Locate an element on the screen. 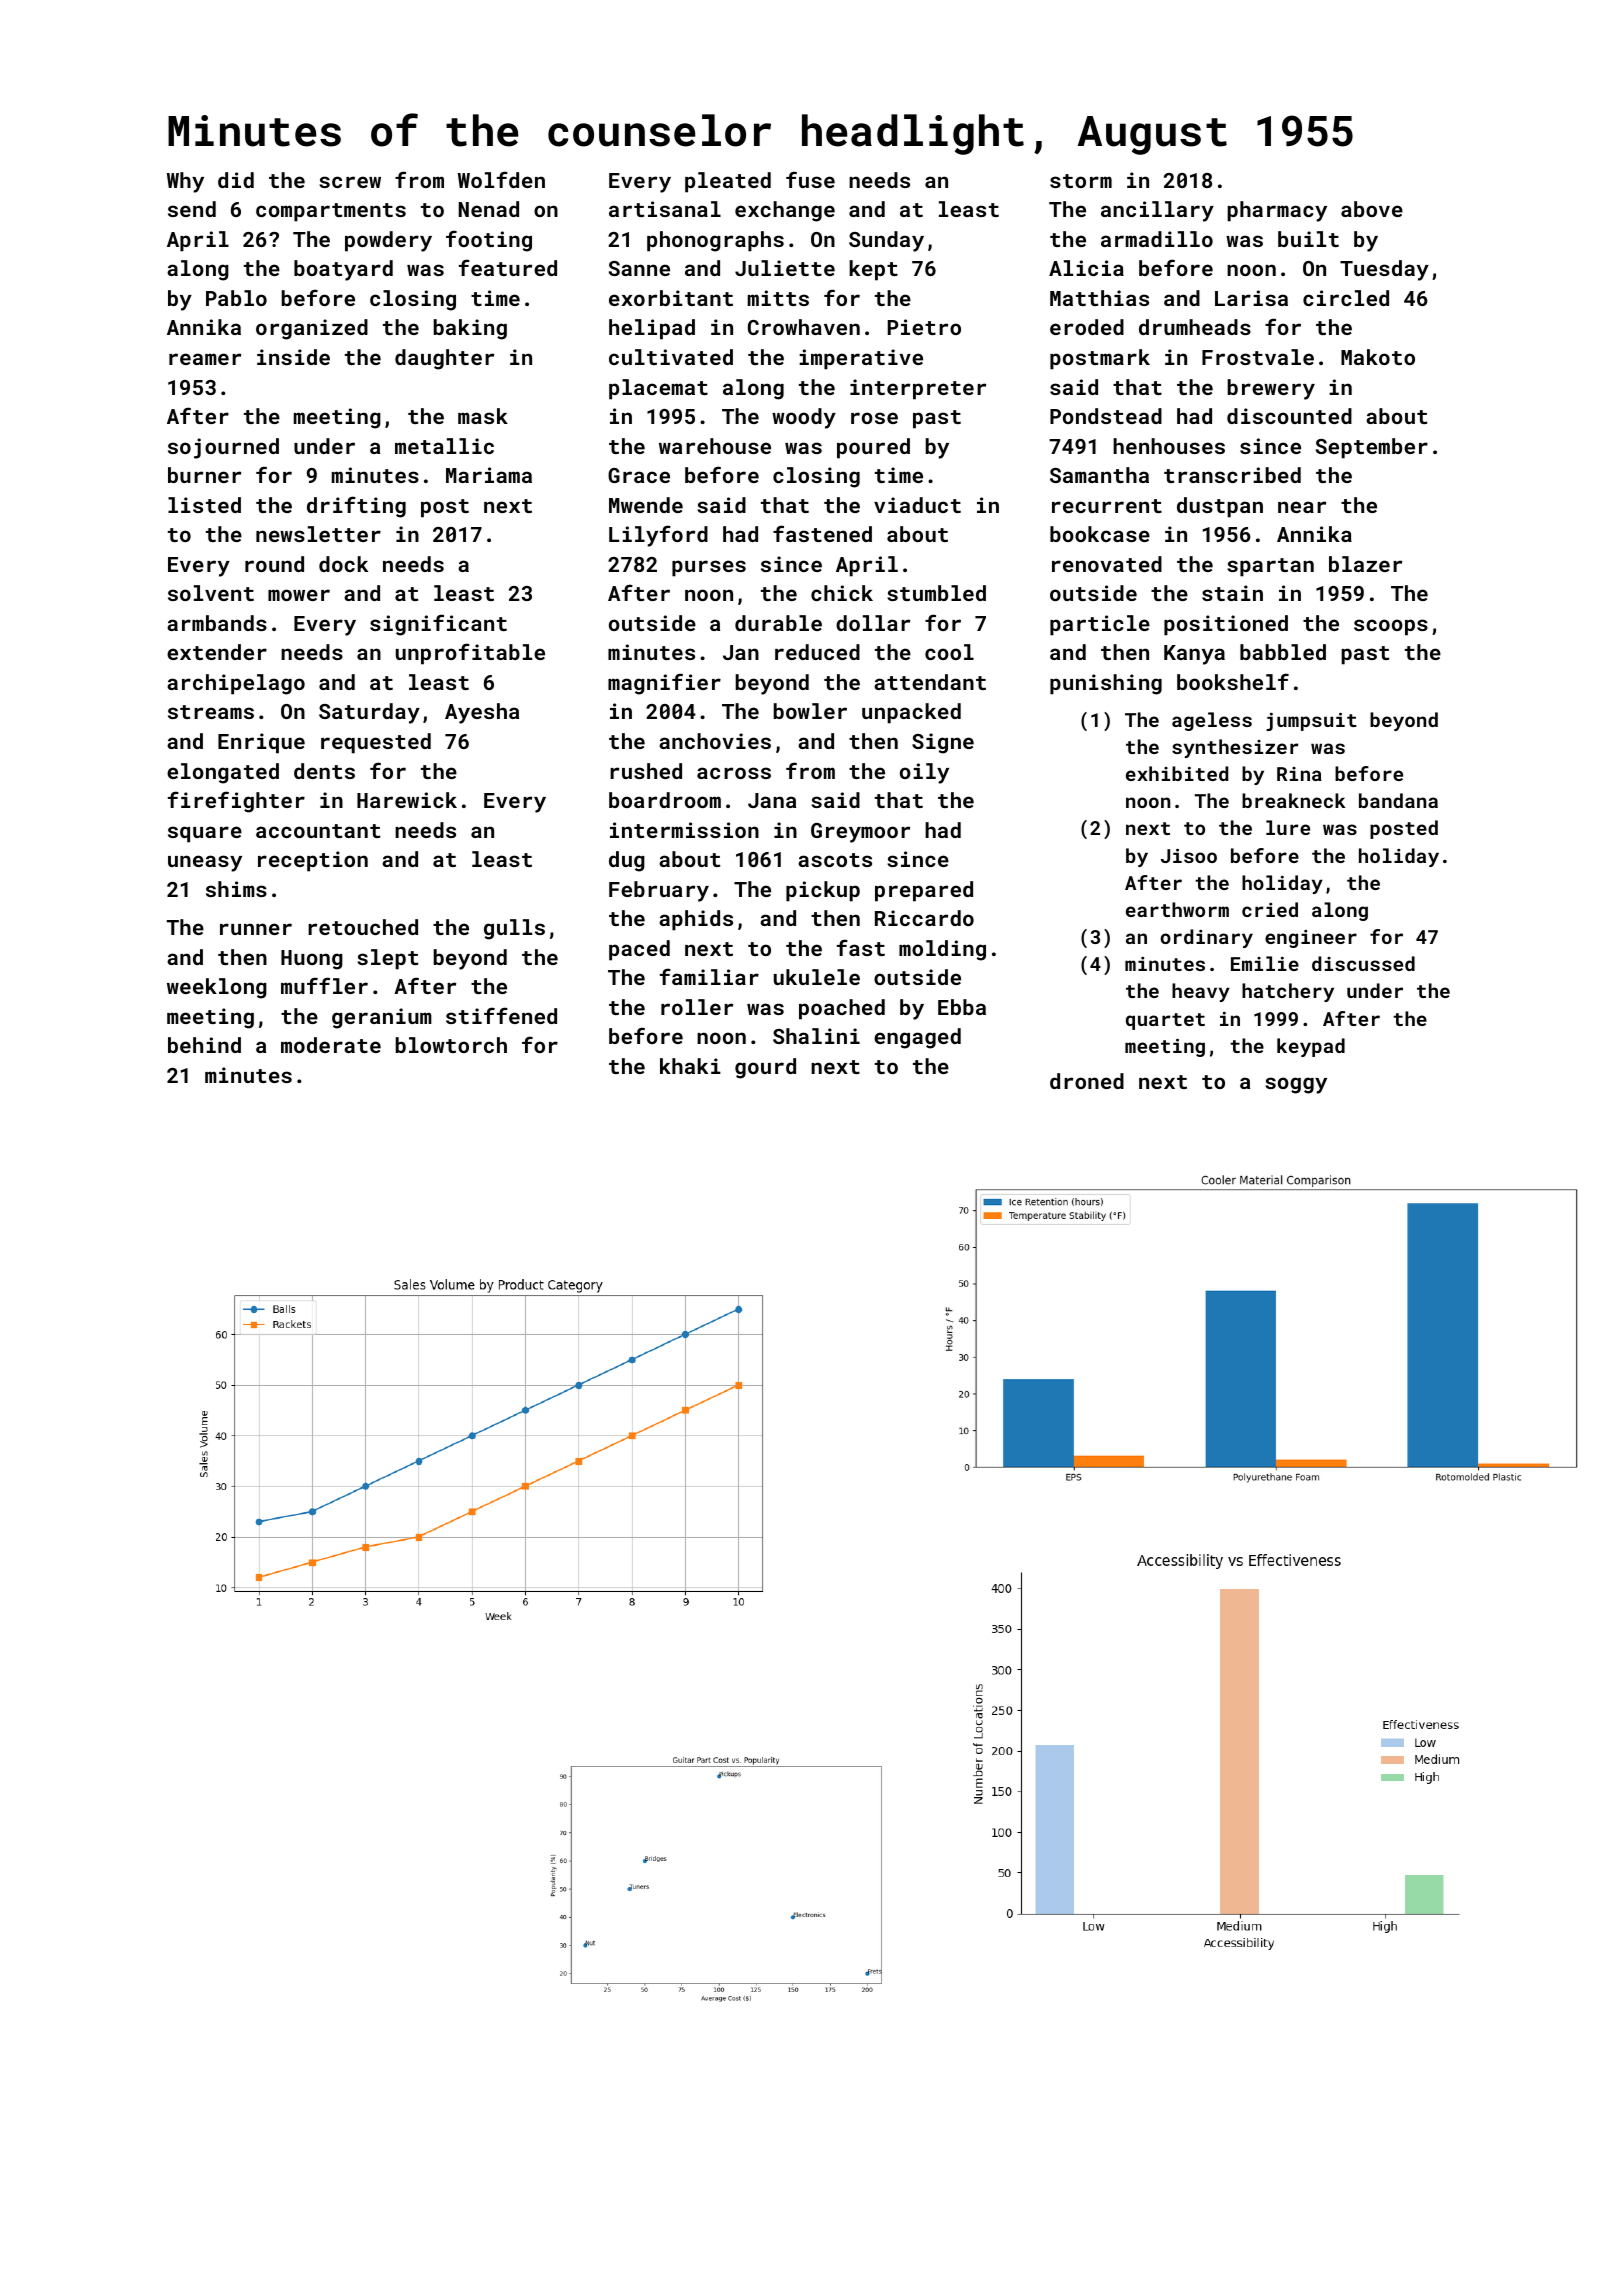  screw is located at coordinates (350, 182).
